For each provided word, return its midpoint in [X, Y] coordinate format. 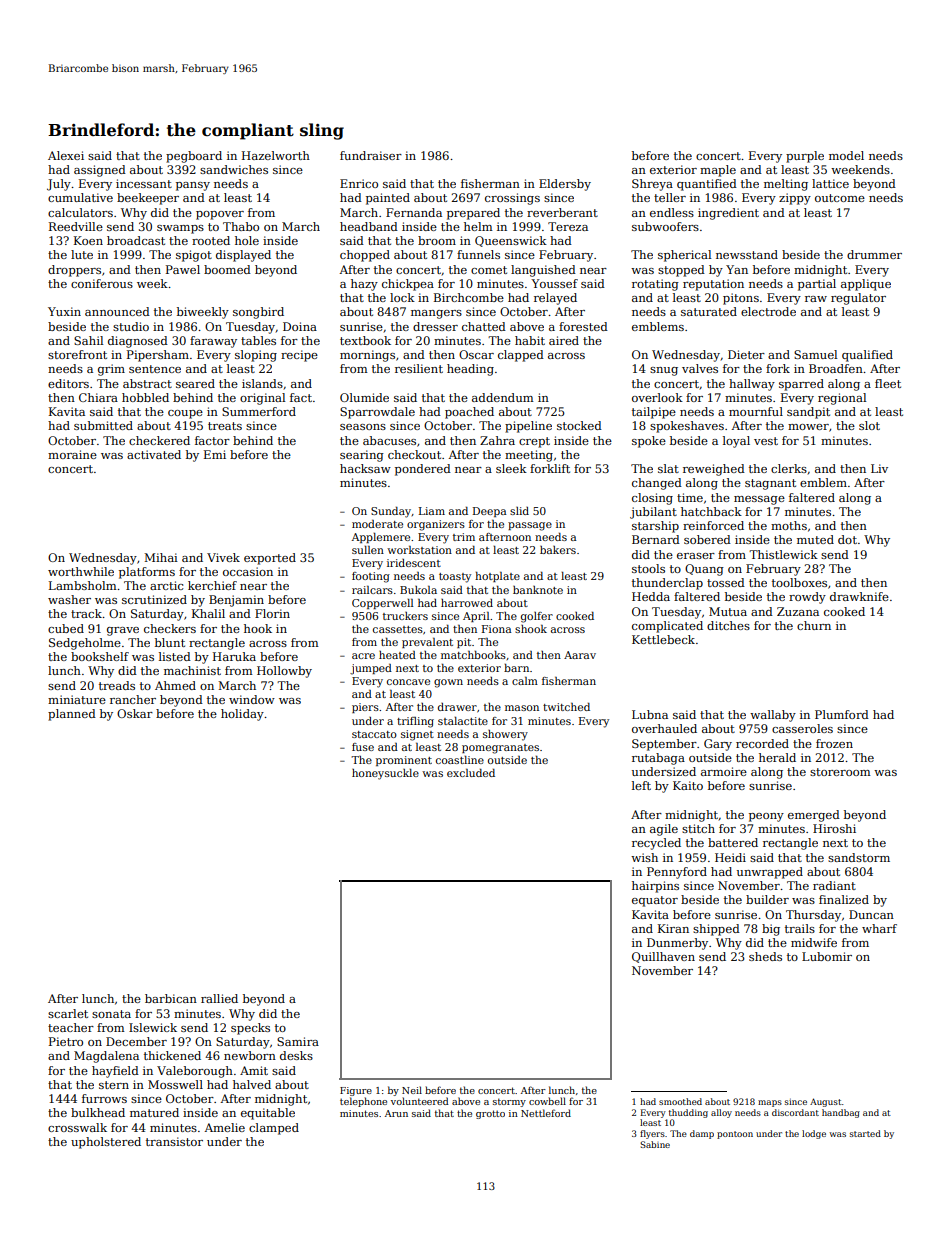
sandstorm [859, 857]
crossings [512, 199]
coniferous [102, 283]
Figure [356, 1091]
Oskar [135, 713]
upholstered [106, 1143]
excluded [471, 773]
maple [718, 171]
